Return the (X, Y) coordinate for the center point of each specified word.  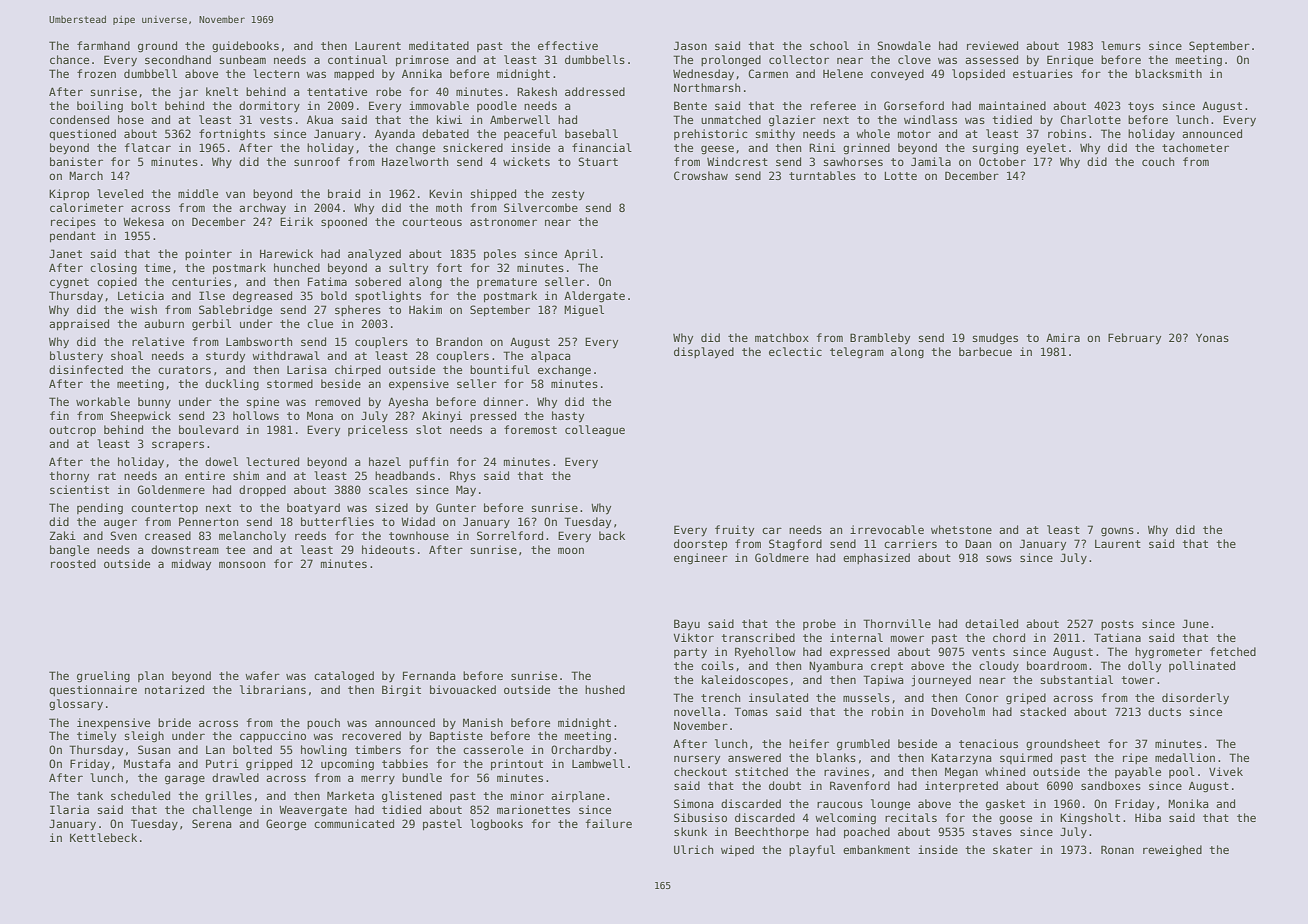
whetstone (961, 529)
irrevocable (887, 529)
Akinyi (442, 416)
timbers (378, 749)
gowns (1117, 532)
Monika (1188, 803)
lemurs (1121, 45)
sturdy (225, 357)
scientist (79, 489)
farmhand (103, 45)
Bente (690, 105)
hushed (605, 689)
